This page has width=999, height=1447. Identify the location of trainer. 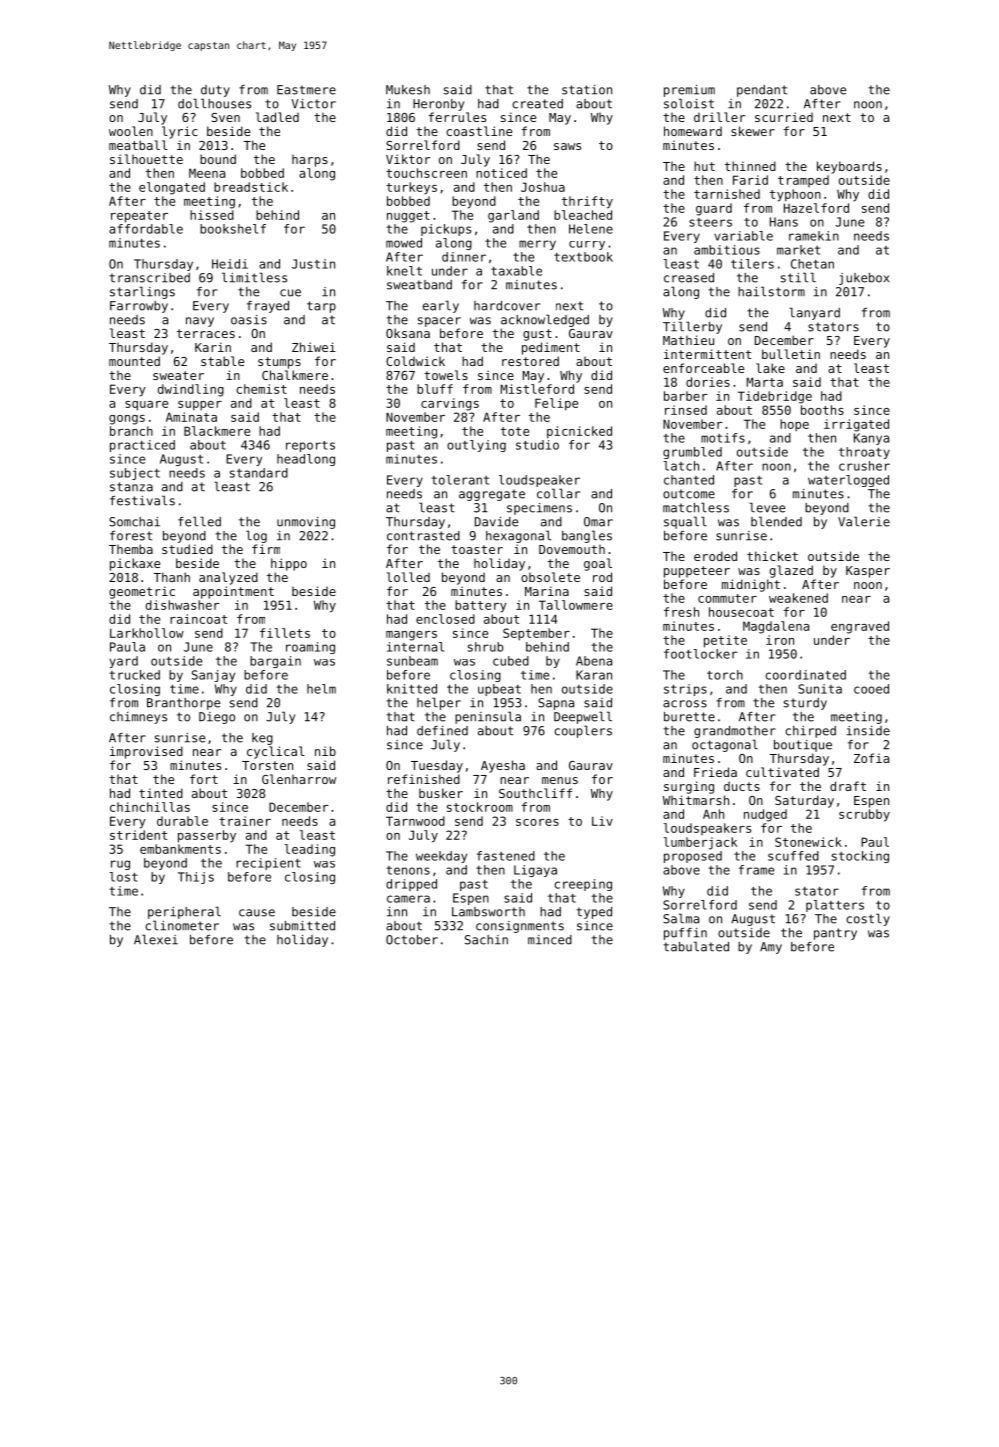
(245, 821).
